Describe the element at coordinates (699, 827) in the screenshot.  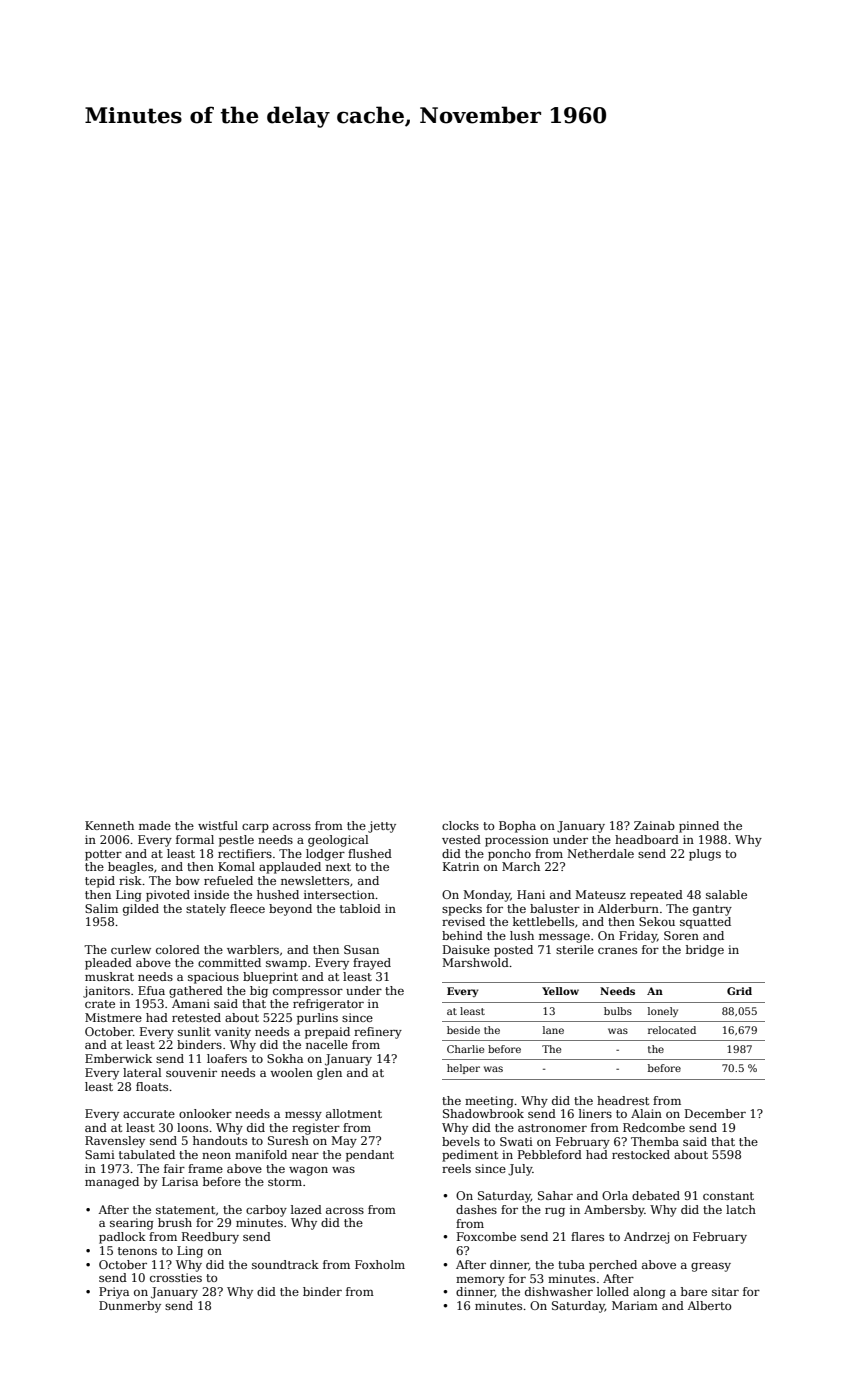
I see `pinned` at that location.
